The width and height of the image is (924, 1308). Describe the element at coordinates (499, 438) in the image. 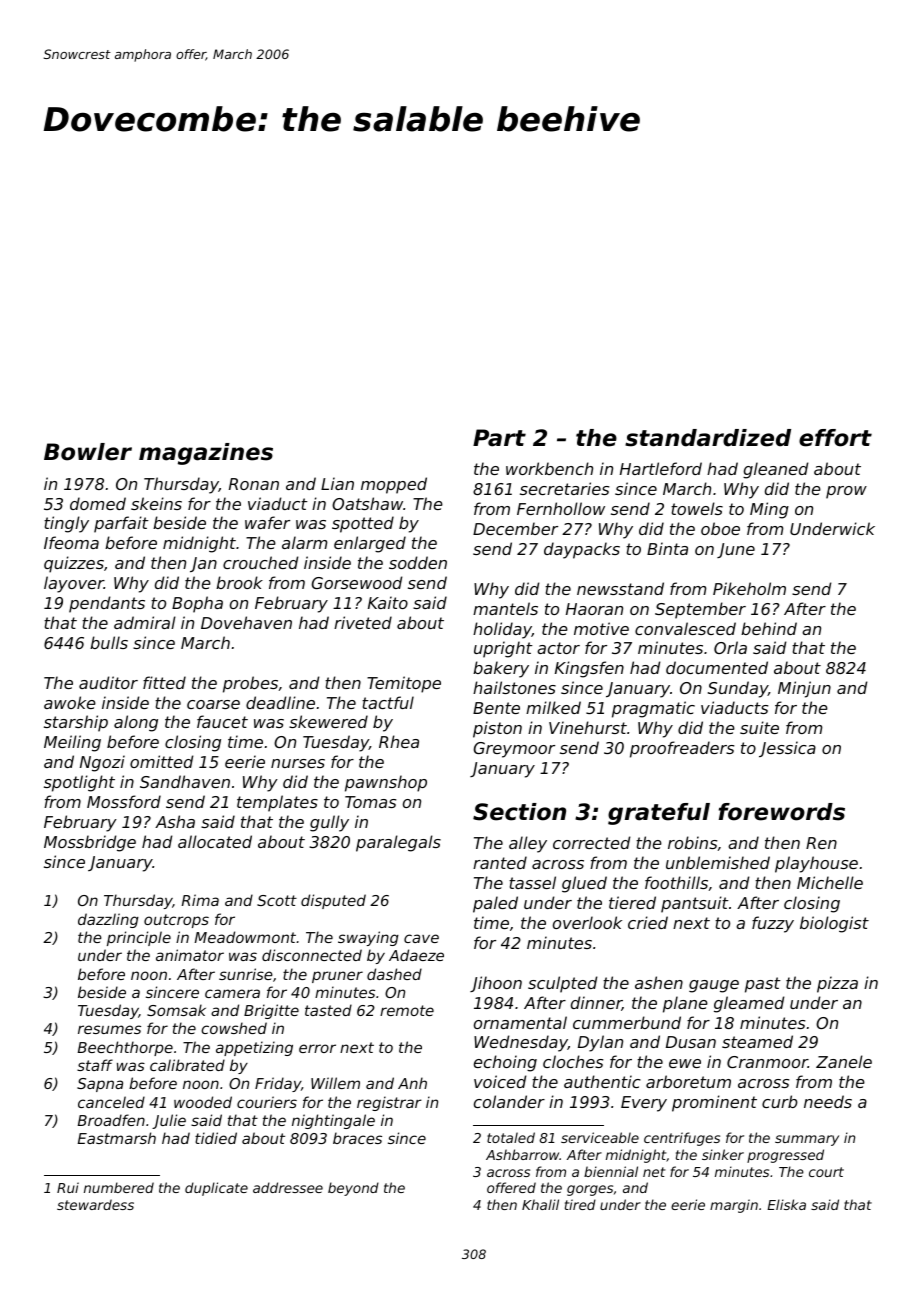

I see `Part` at that location.
